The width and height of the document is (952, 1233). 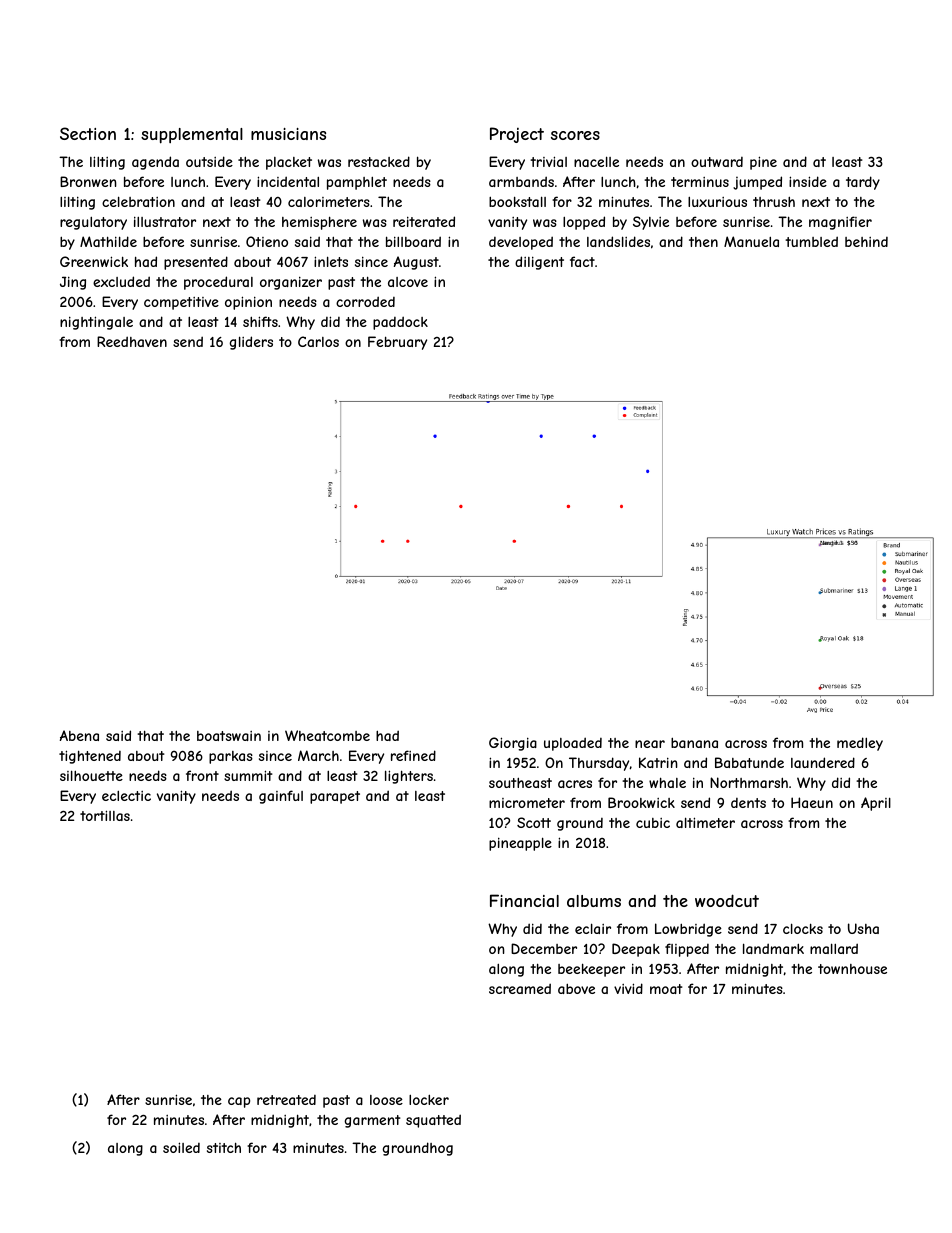 I want to click on eclectic, so click(x=126, y=796).
